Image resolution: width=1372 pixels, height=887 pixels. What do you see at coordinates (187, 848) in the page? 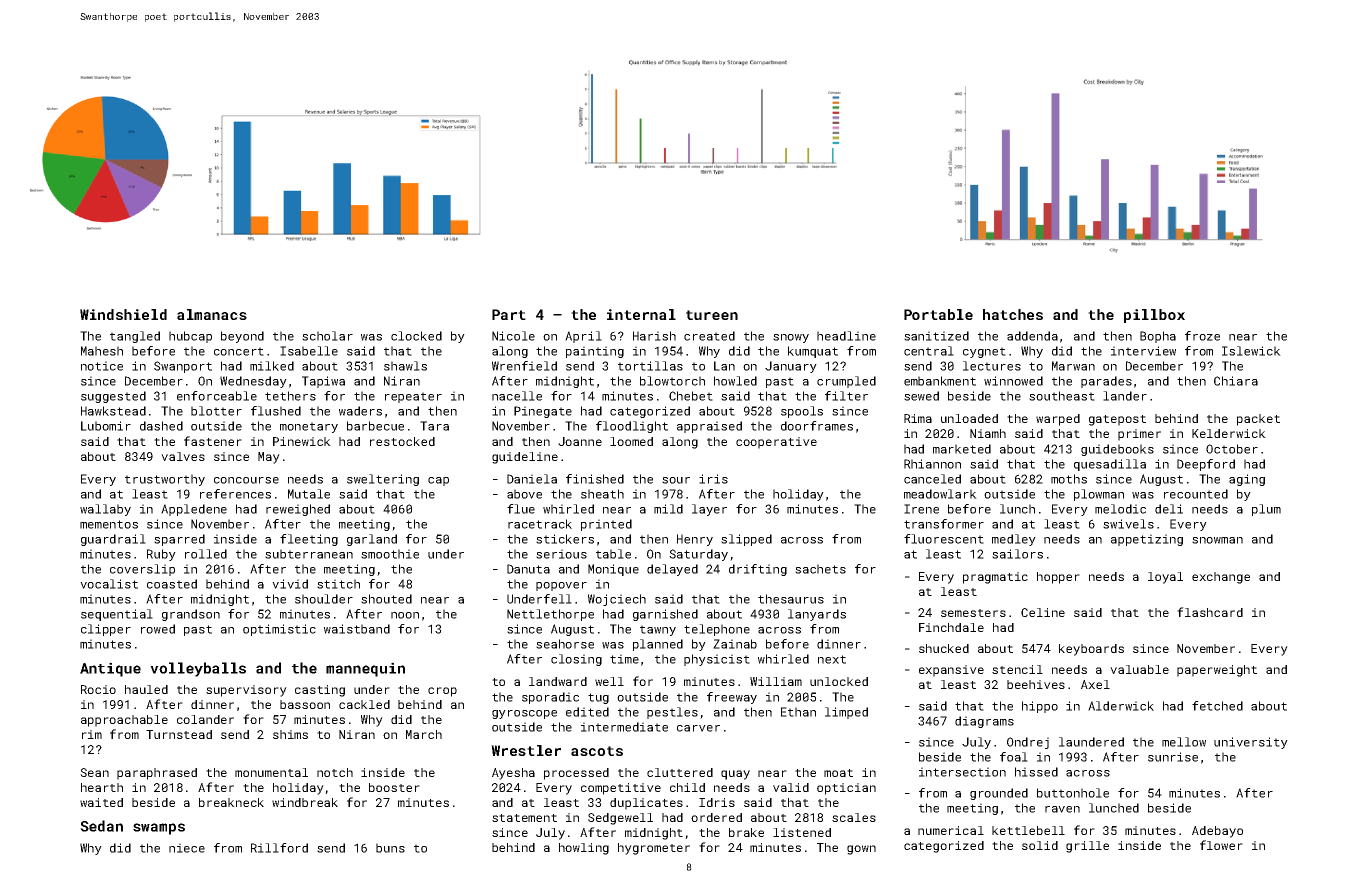
I see `niece` at bounding box center [187, 848].
